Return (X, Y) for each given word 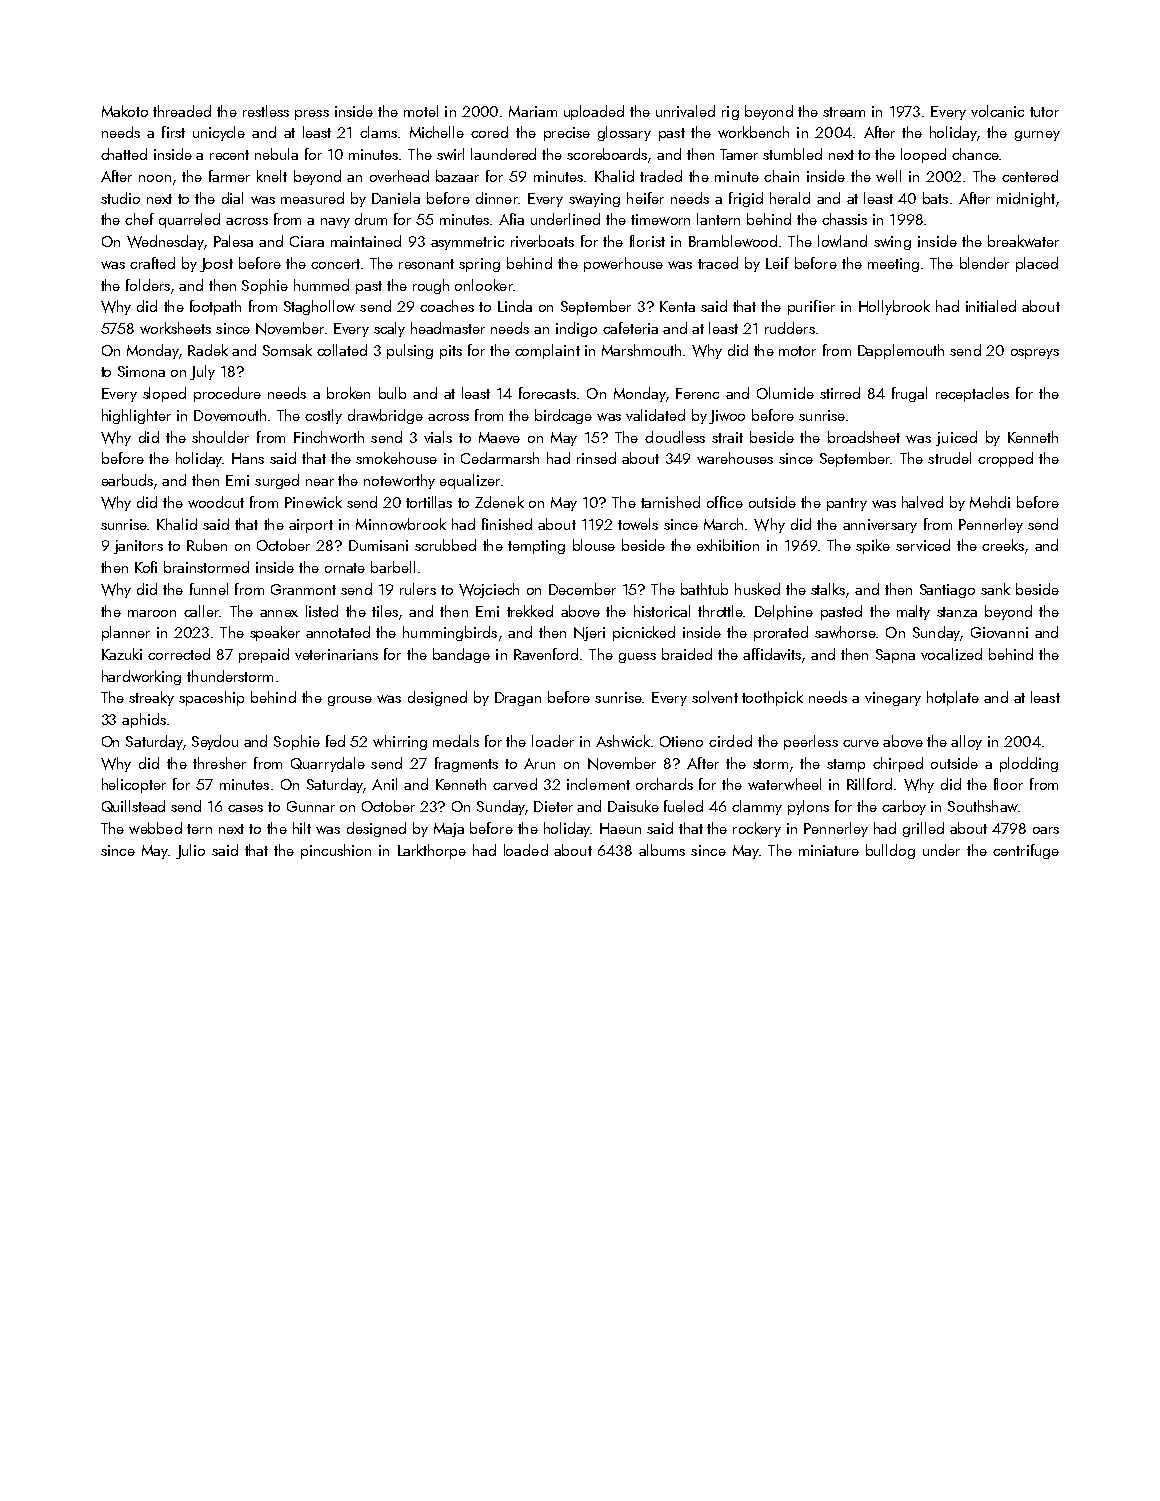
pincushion (336, 851)
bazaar (457, 176)
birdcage (563, 416)
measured (312, 198)
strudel (949, 458)
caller (202, 611)
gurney (1037, 136)
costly (323, 416)
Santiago (947, 591)
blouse (594, 545)
